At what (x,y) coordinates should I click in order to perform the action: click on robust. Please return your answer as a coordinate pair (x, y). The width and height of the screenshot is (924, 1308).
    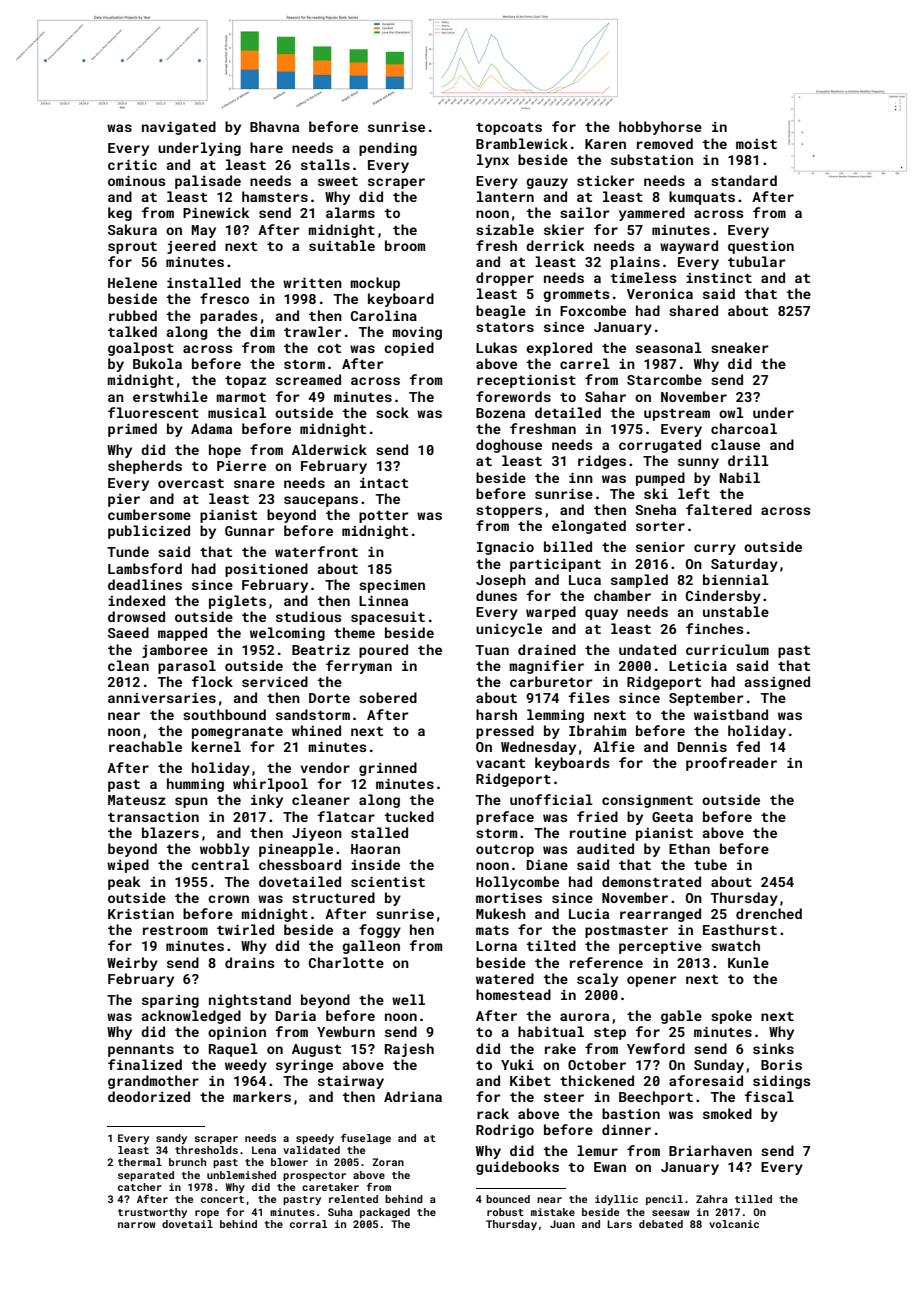
    Looking at the image, I should click on (505, 1212).
